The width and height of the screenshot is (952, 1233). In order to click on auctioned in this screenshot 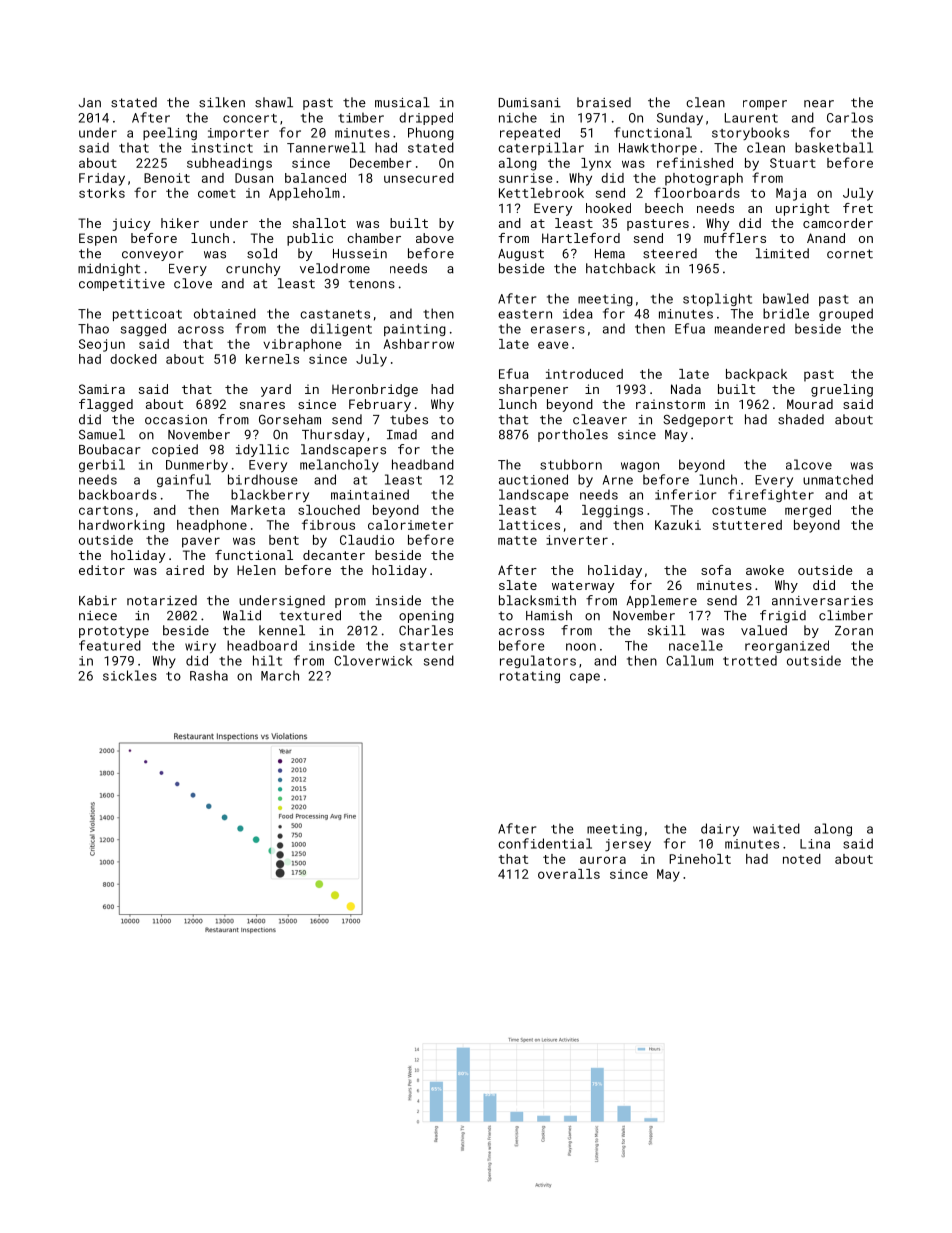, I will do `click(533, 479)`.
